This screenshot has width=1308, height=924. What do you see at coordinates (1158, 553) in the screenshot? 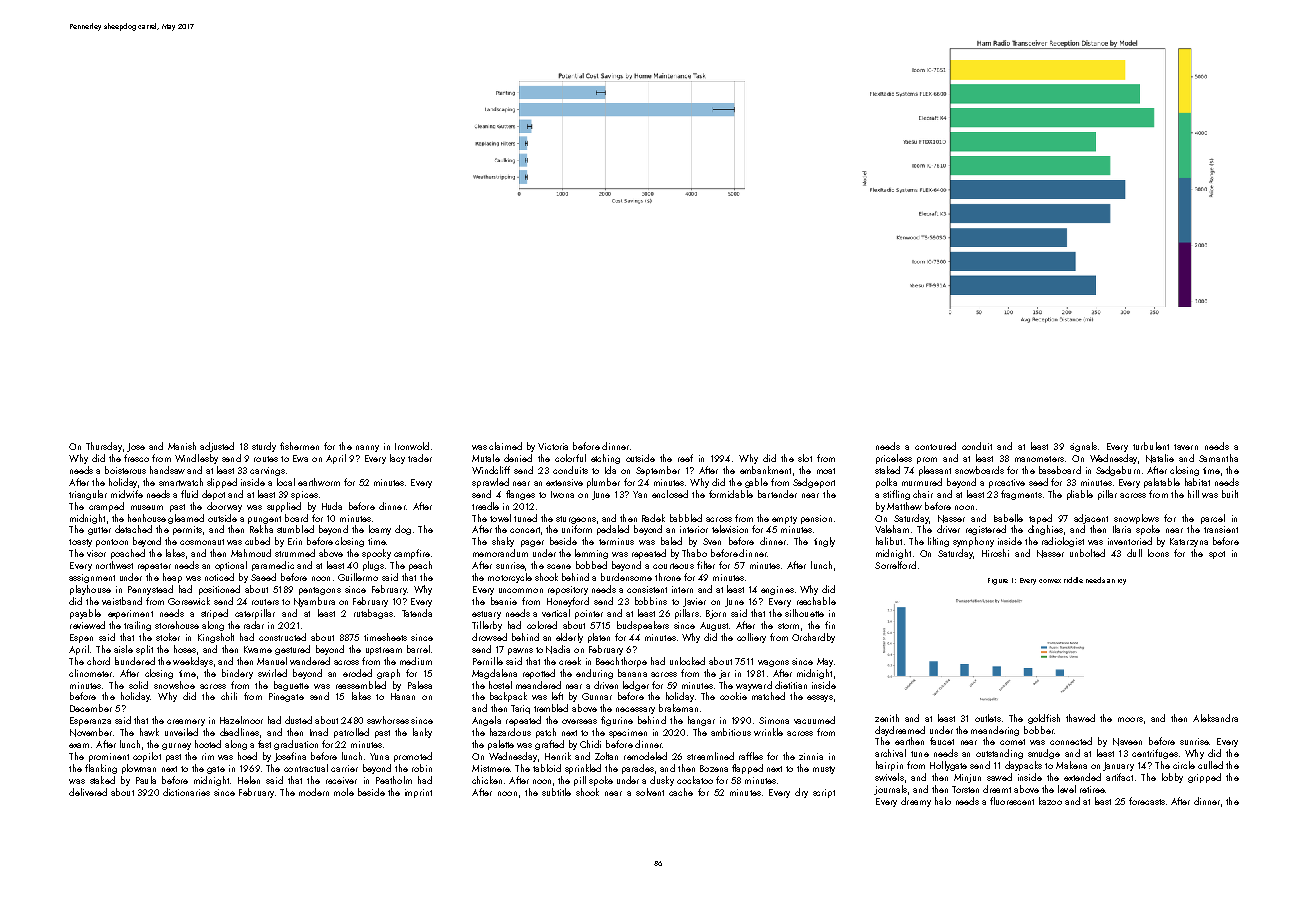
I see `loons` at bounding box center [1158, 553].
